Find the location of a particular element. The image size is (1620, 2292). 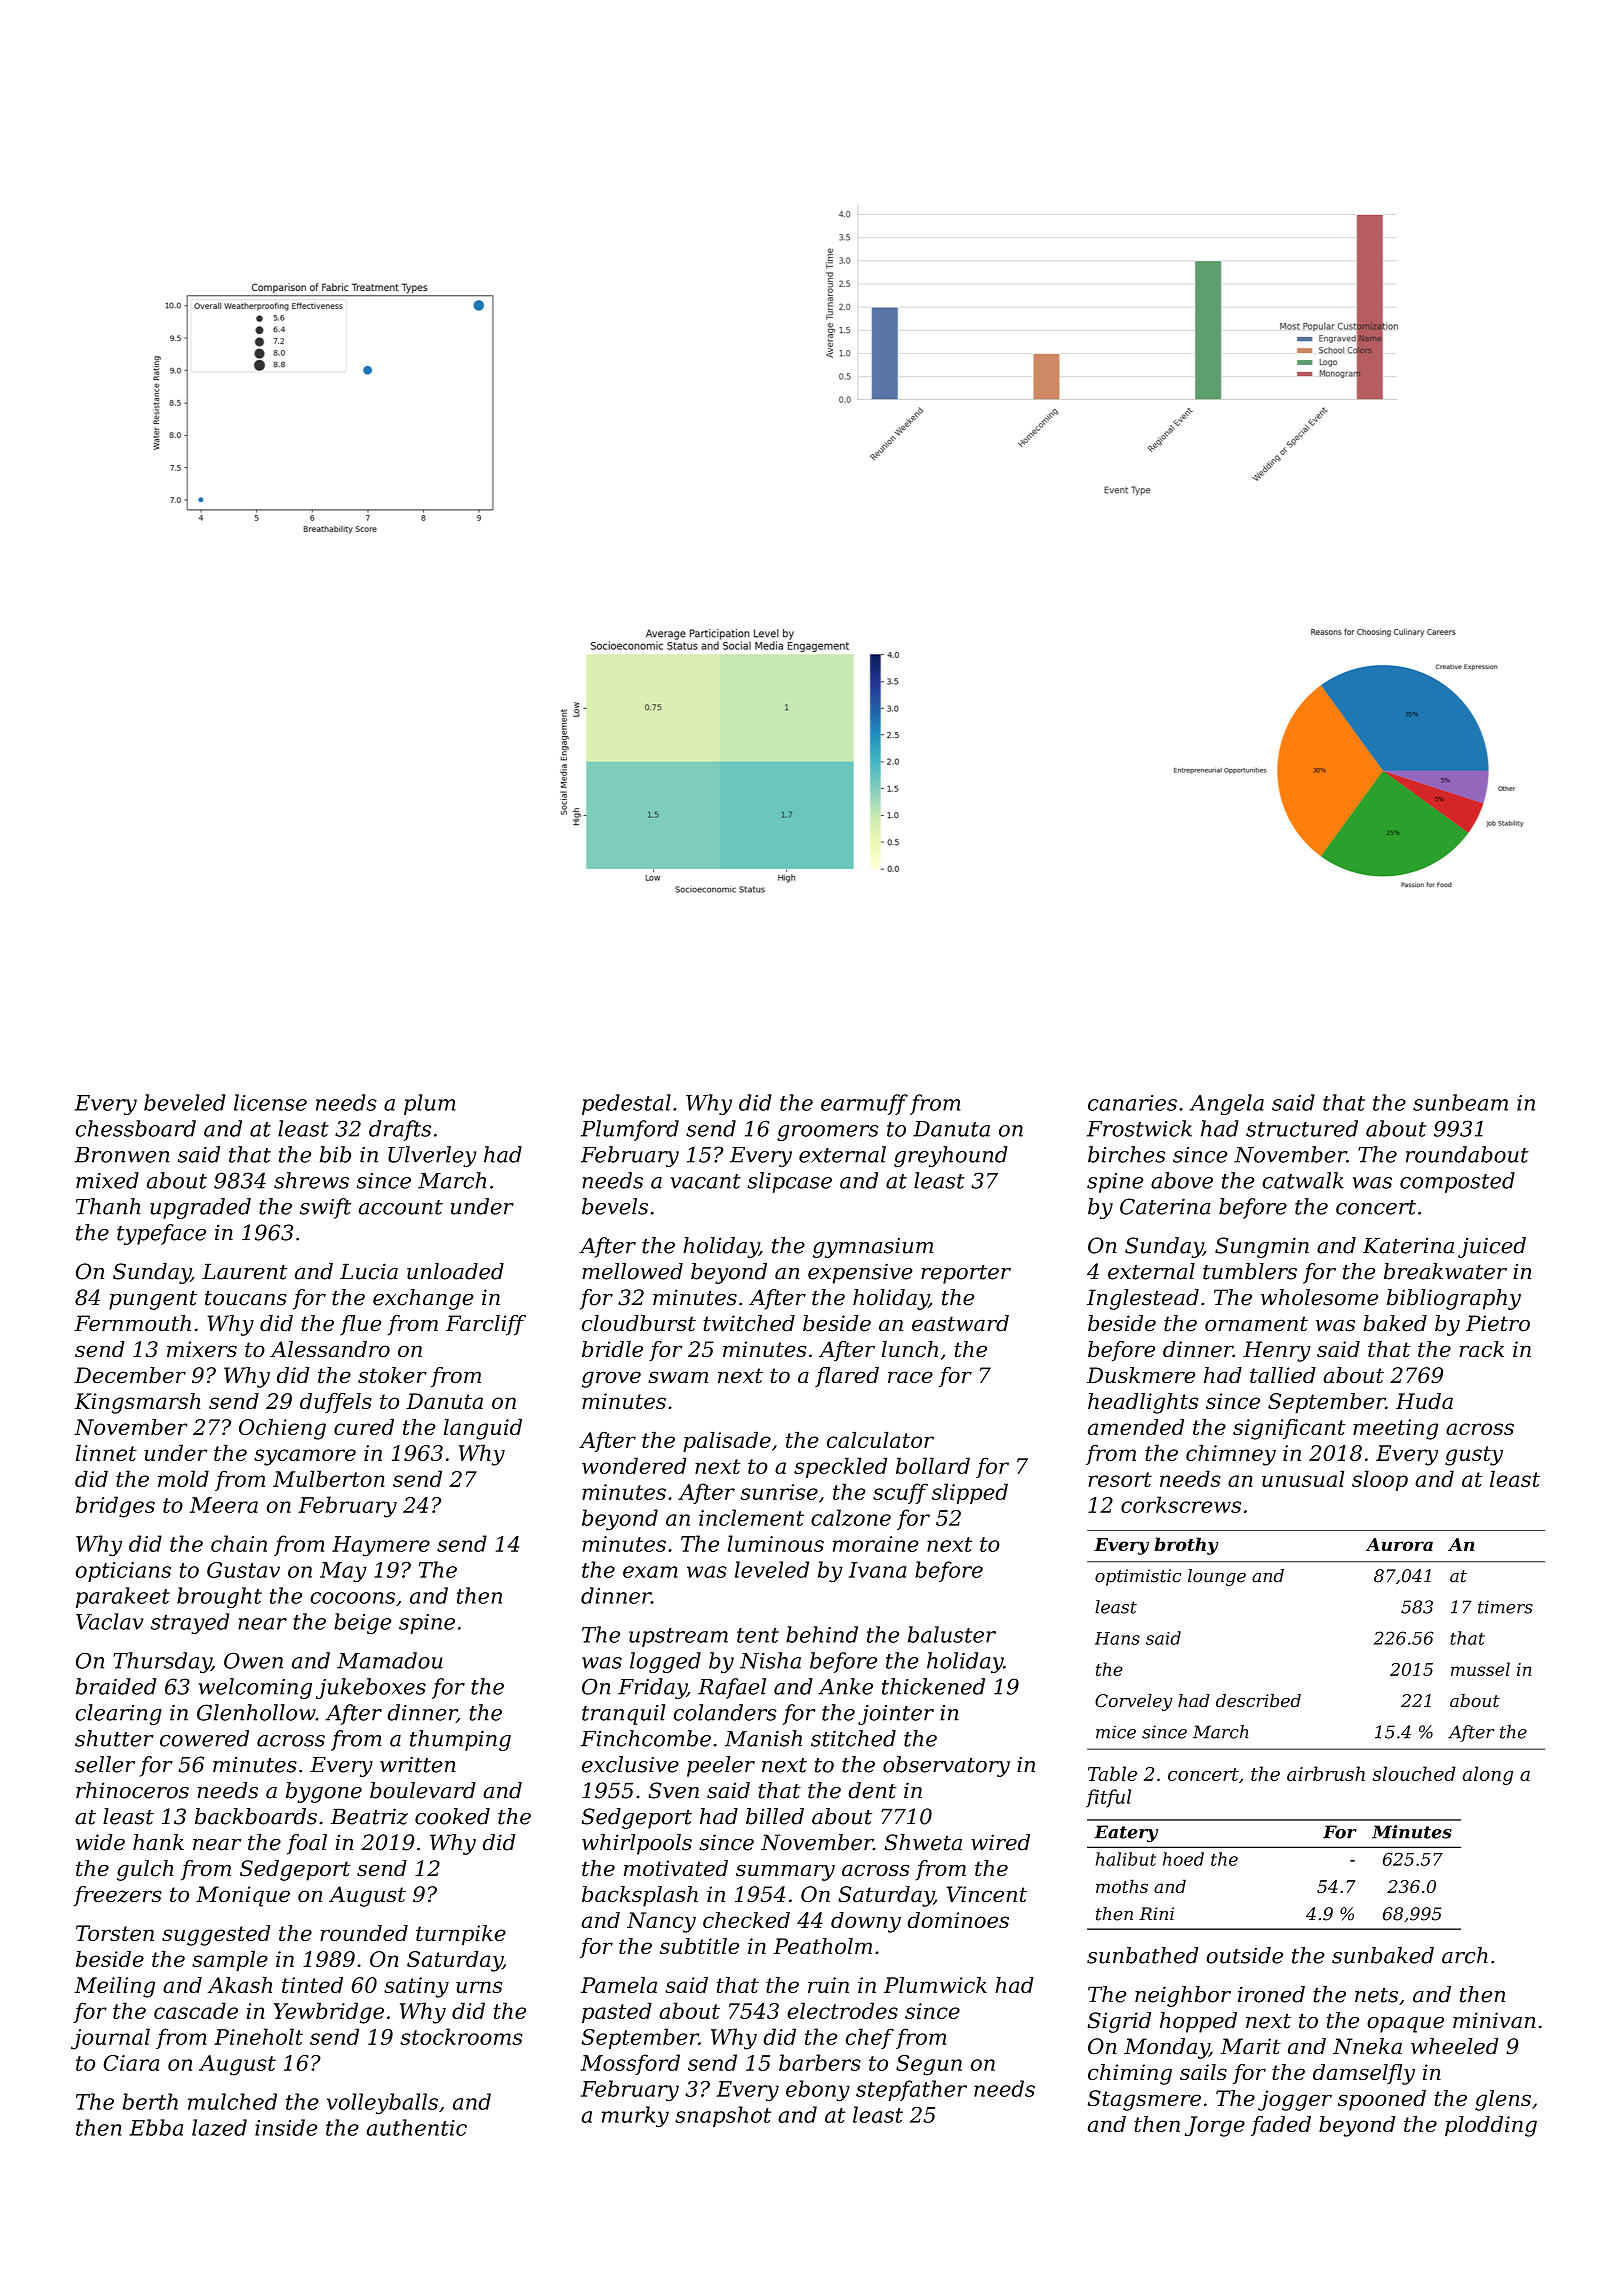

Bronwen is located at coordinates (122, 1155).
